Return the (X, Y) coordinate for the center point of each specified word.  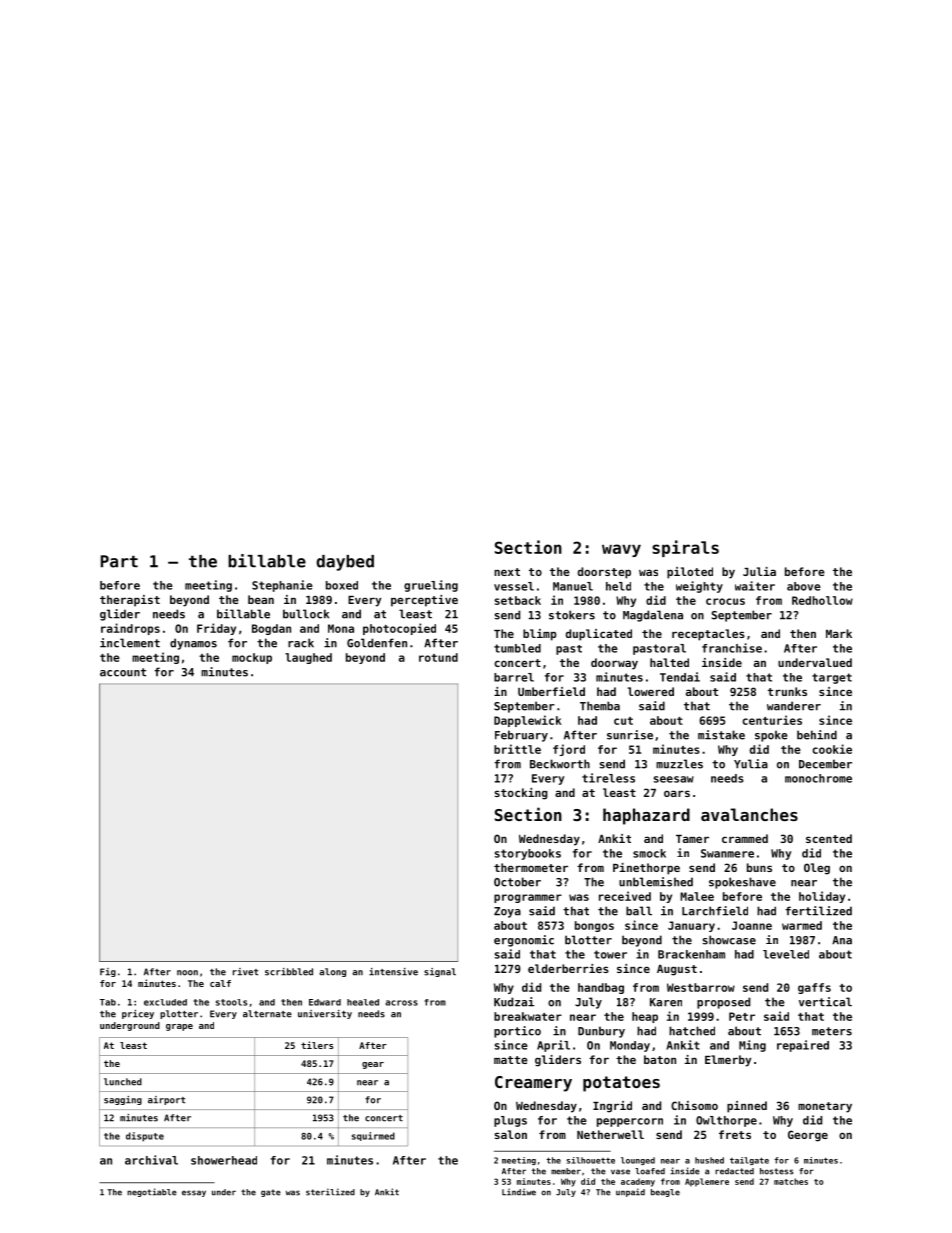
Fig (108, 972)
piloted (690, 573)
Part (119, 561)
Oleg (817, 869)
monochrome (818, 778)
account (123, 672)
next (507, 572)
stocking (521, 794)
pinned (747, 1107)
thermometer (531, 867)
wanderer (794, 706)
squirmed (373, 1136)
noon (187, 973)
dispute (145, 1137)
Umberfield (551, 691)
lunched (123, 1082)
